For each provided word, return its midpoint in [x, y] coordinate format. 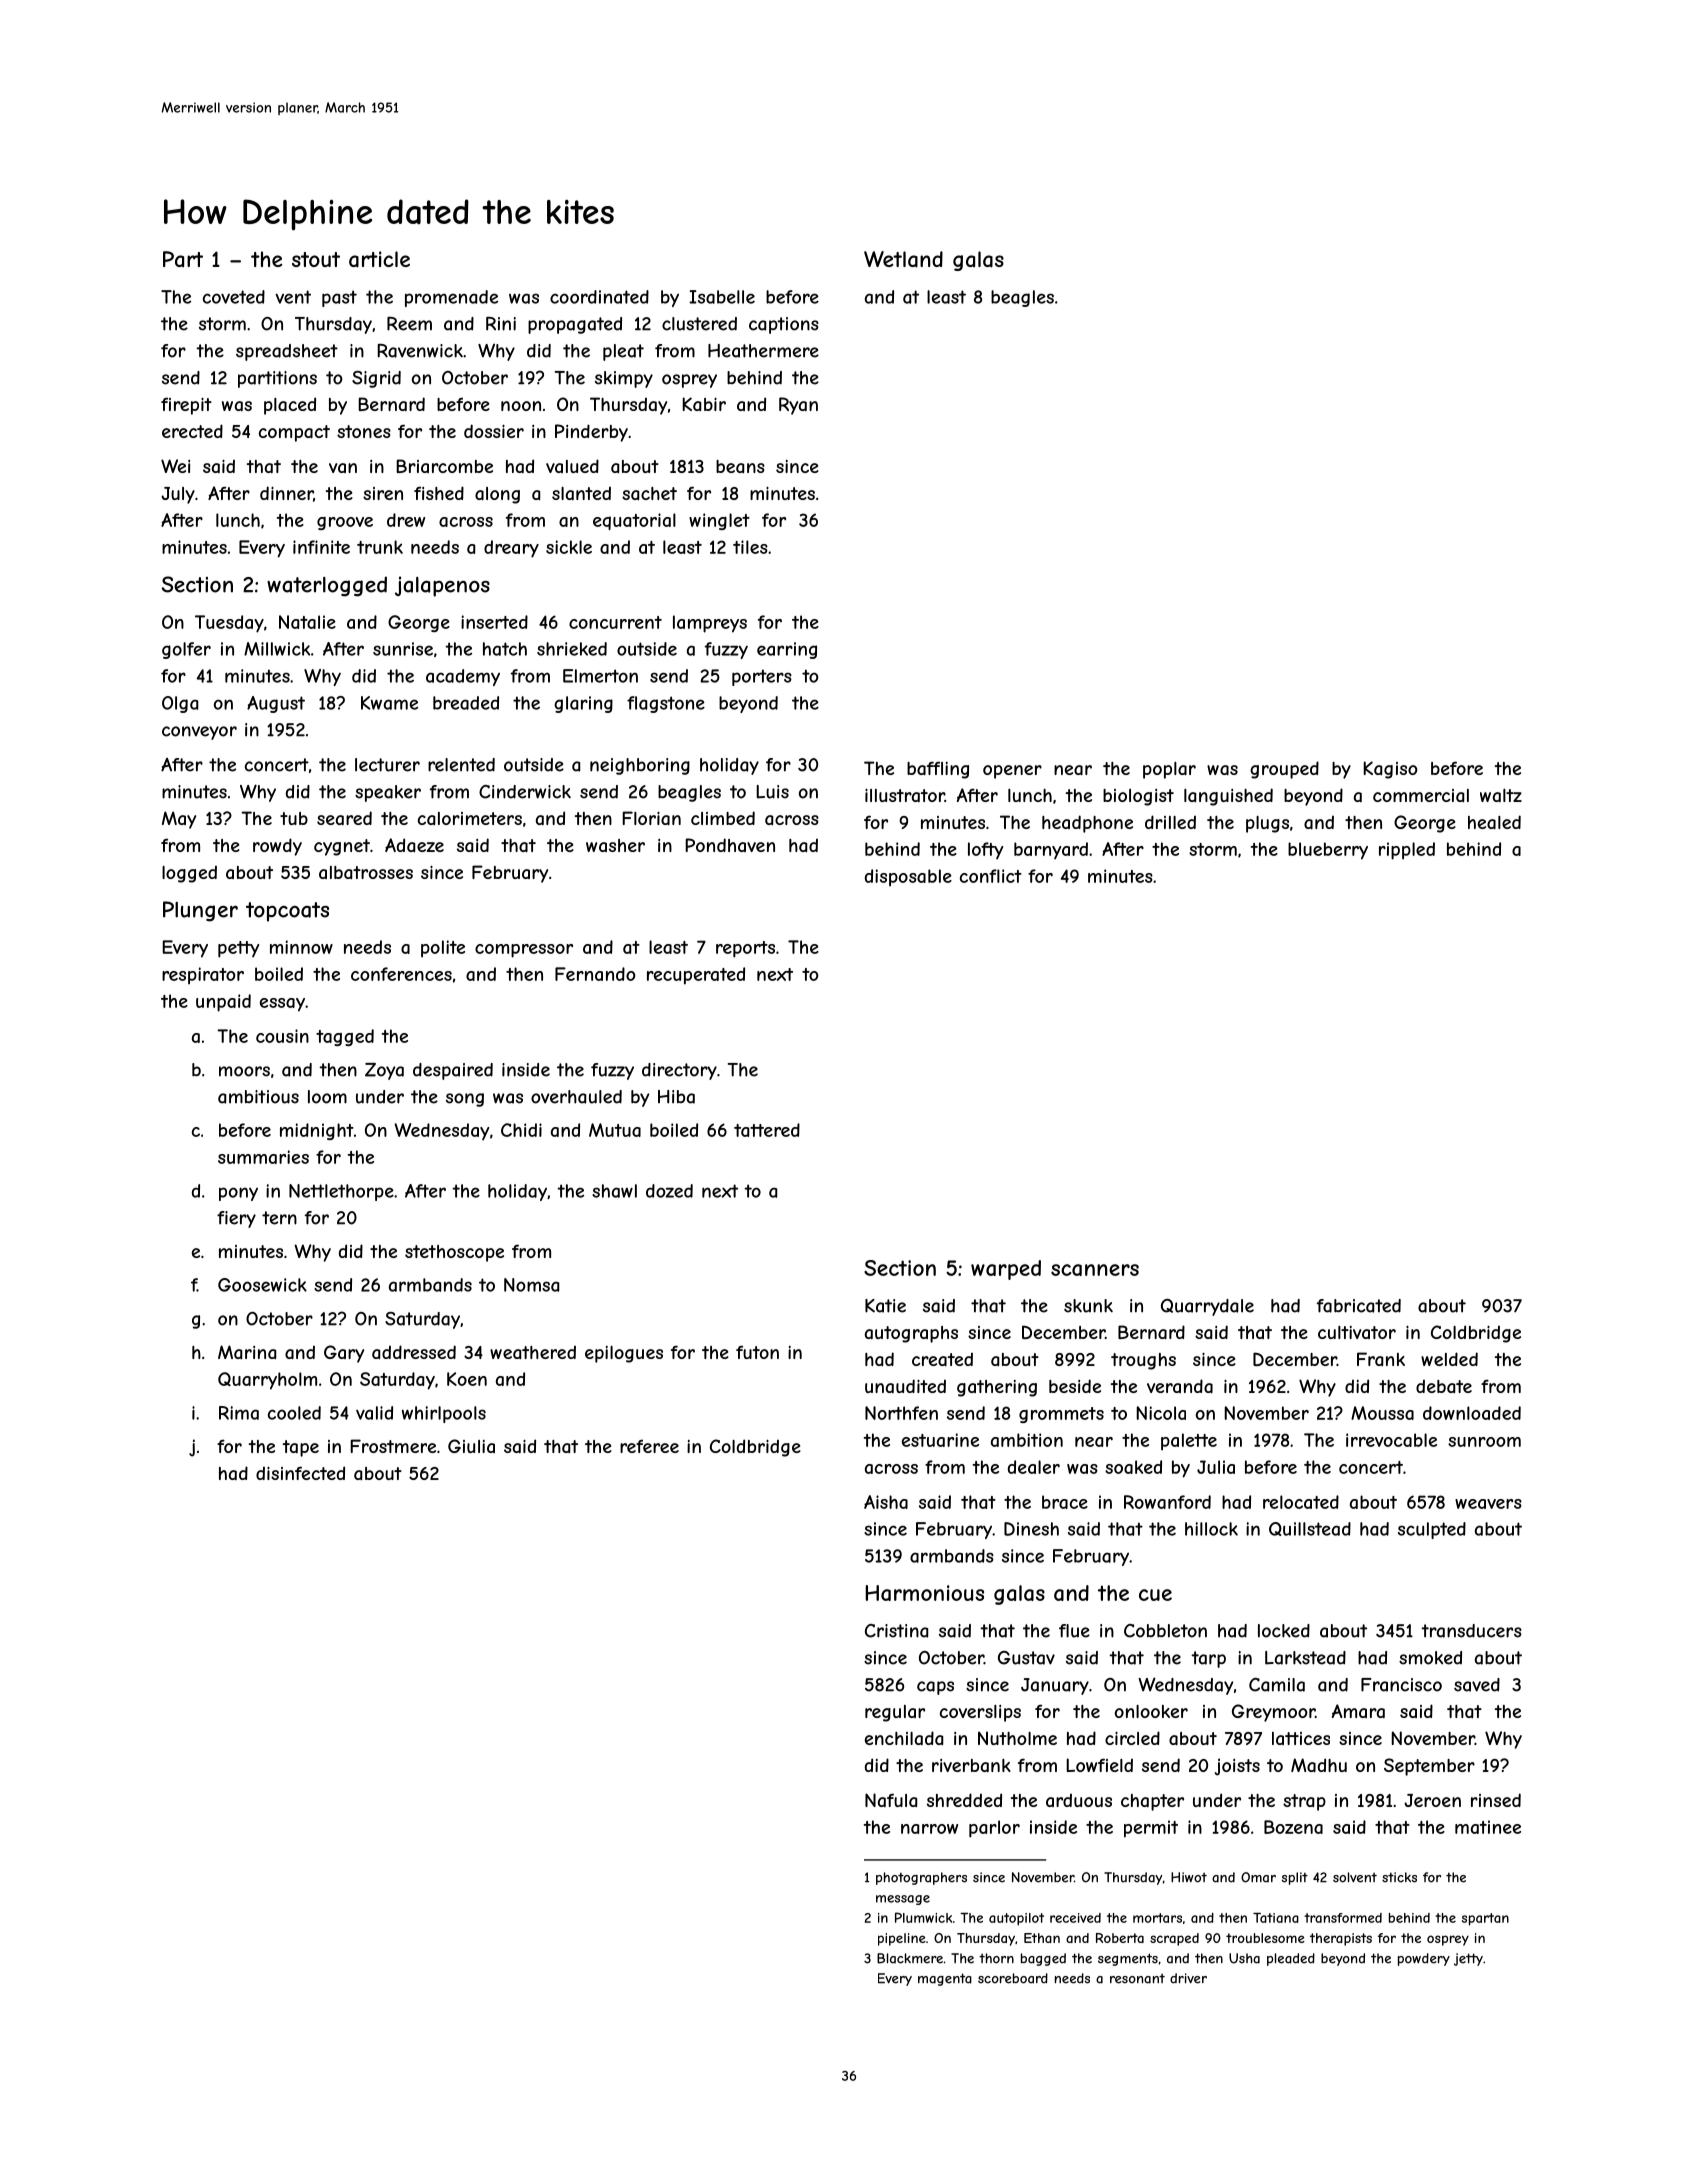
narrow [929, 1829]
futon [757, 1352]
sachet [649, 493]
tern [279, 1218]
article [379, 259]
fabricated [1359, 1306]
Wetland [903, 259]
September [1429, 1767]
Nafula [891, 1800]
